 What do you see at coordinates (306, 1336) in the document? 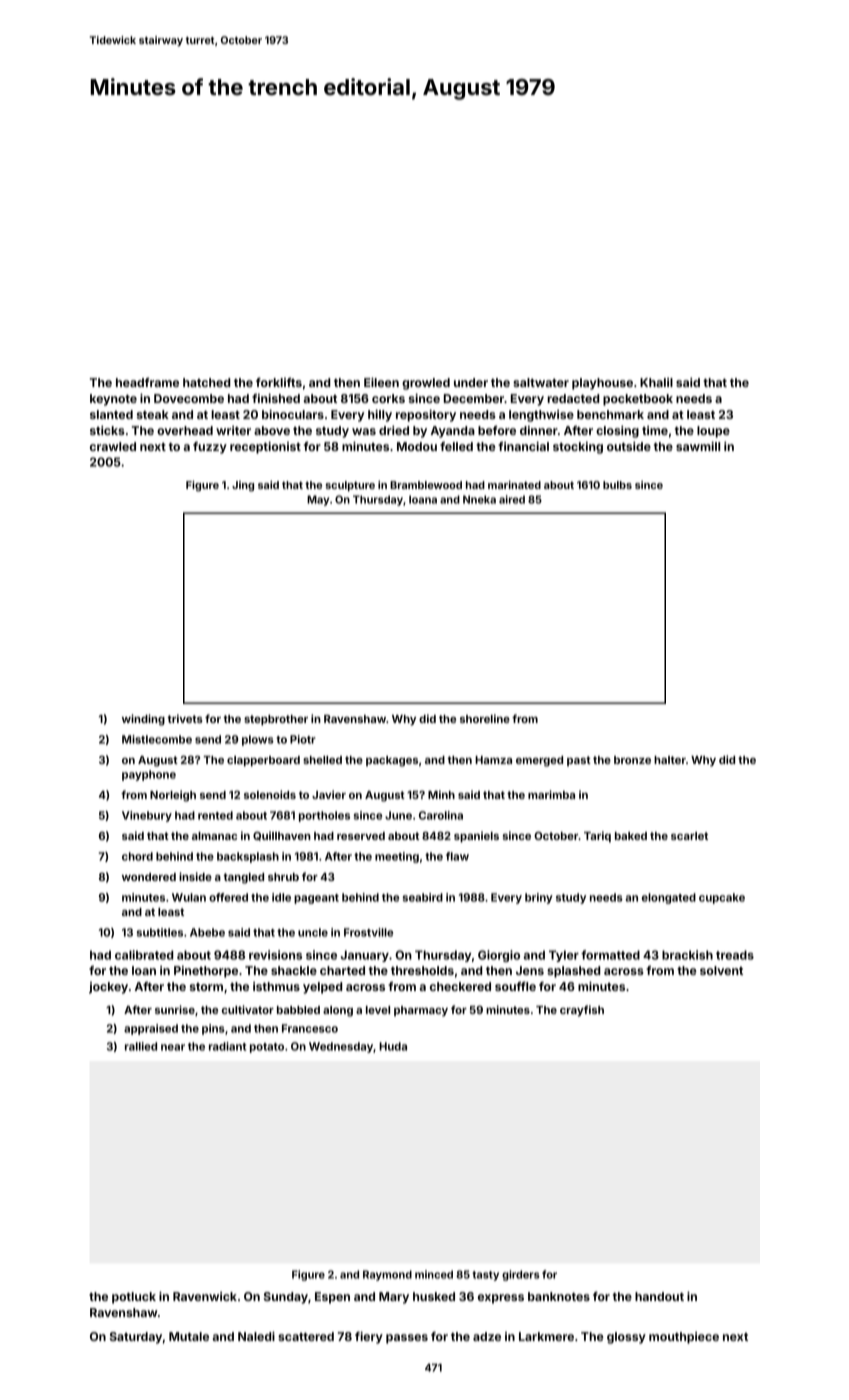
I see `scattered` at bounding box center [306, 1336].
